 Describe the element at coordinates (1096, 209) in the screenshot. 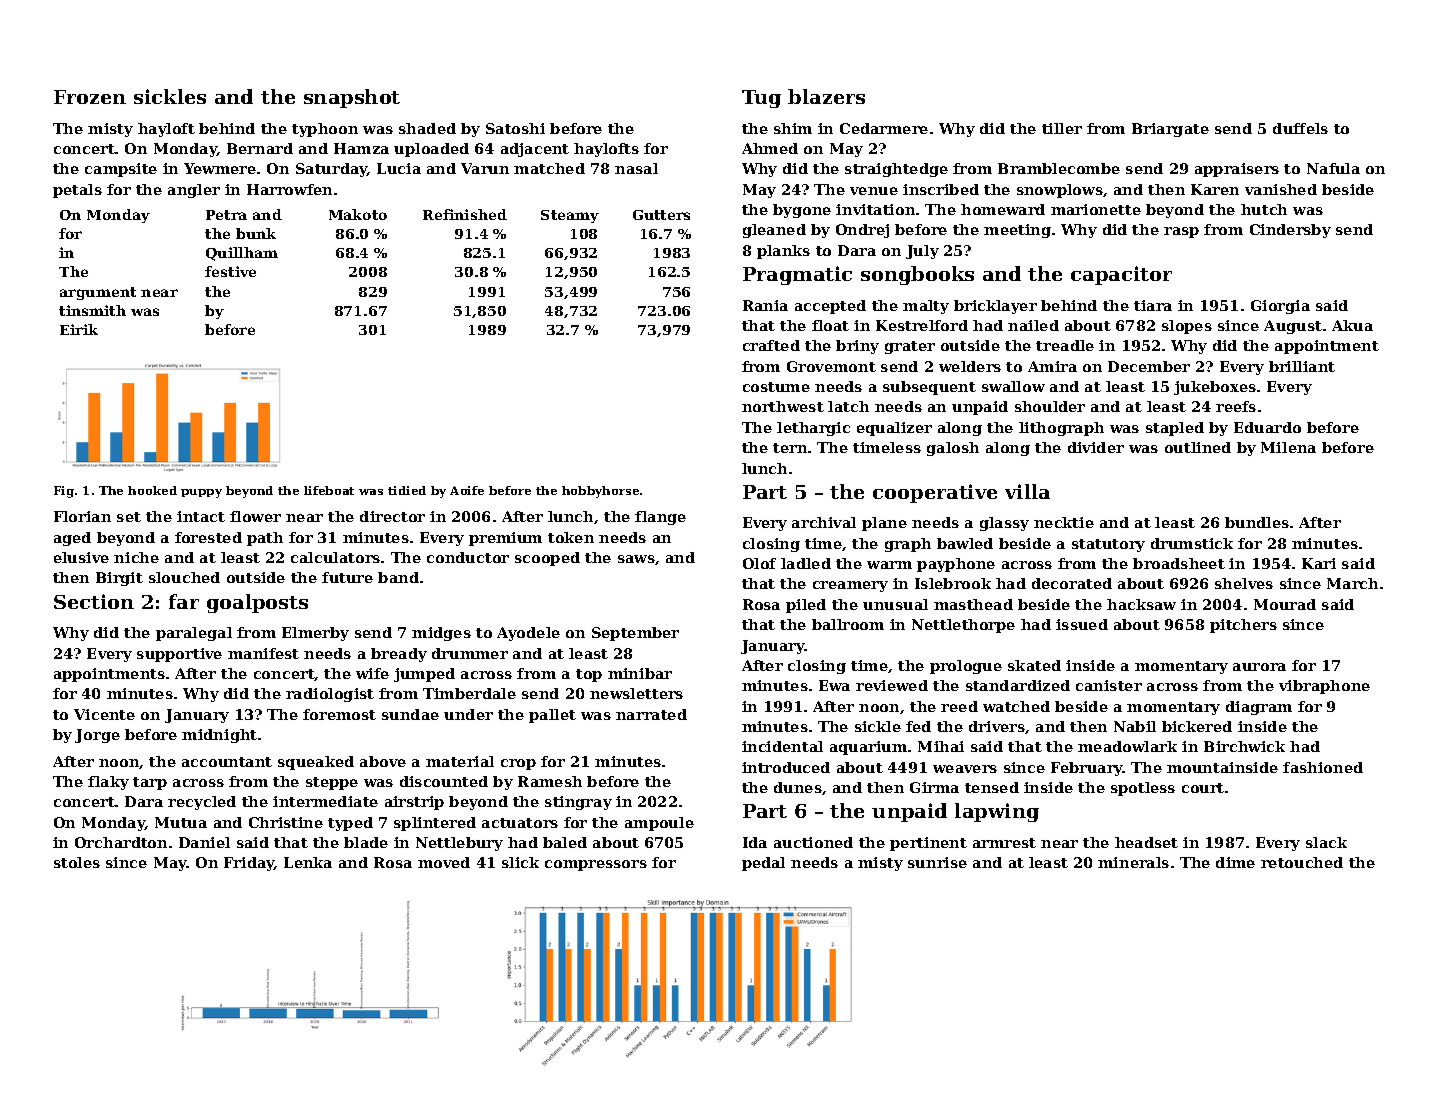

I see `marionette` at that location.
